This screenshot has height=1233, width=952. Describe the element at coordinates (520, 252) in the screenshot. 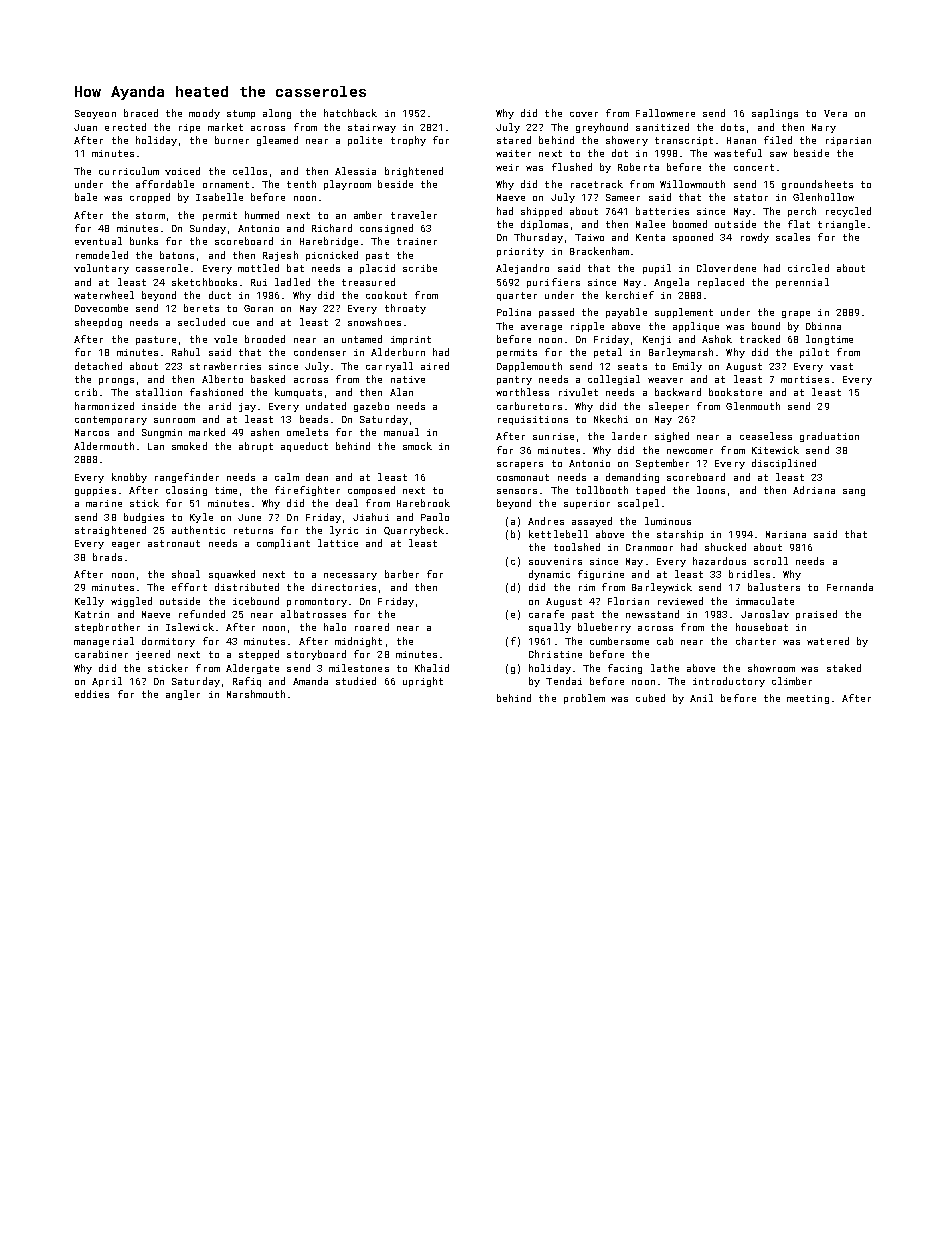

I see `priority` at that location.
